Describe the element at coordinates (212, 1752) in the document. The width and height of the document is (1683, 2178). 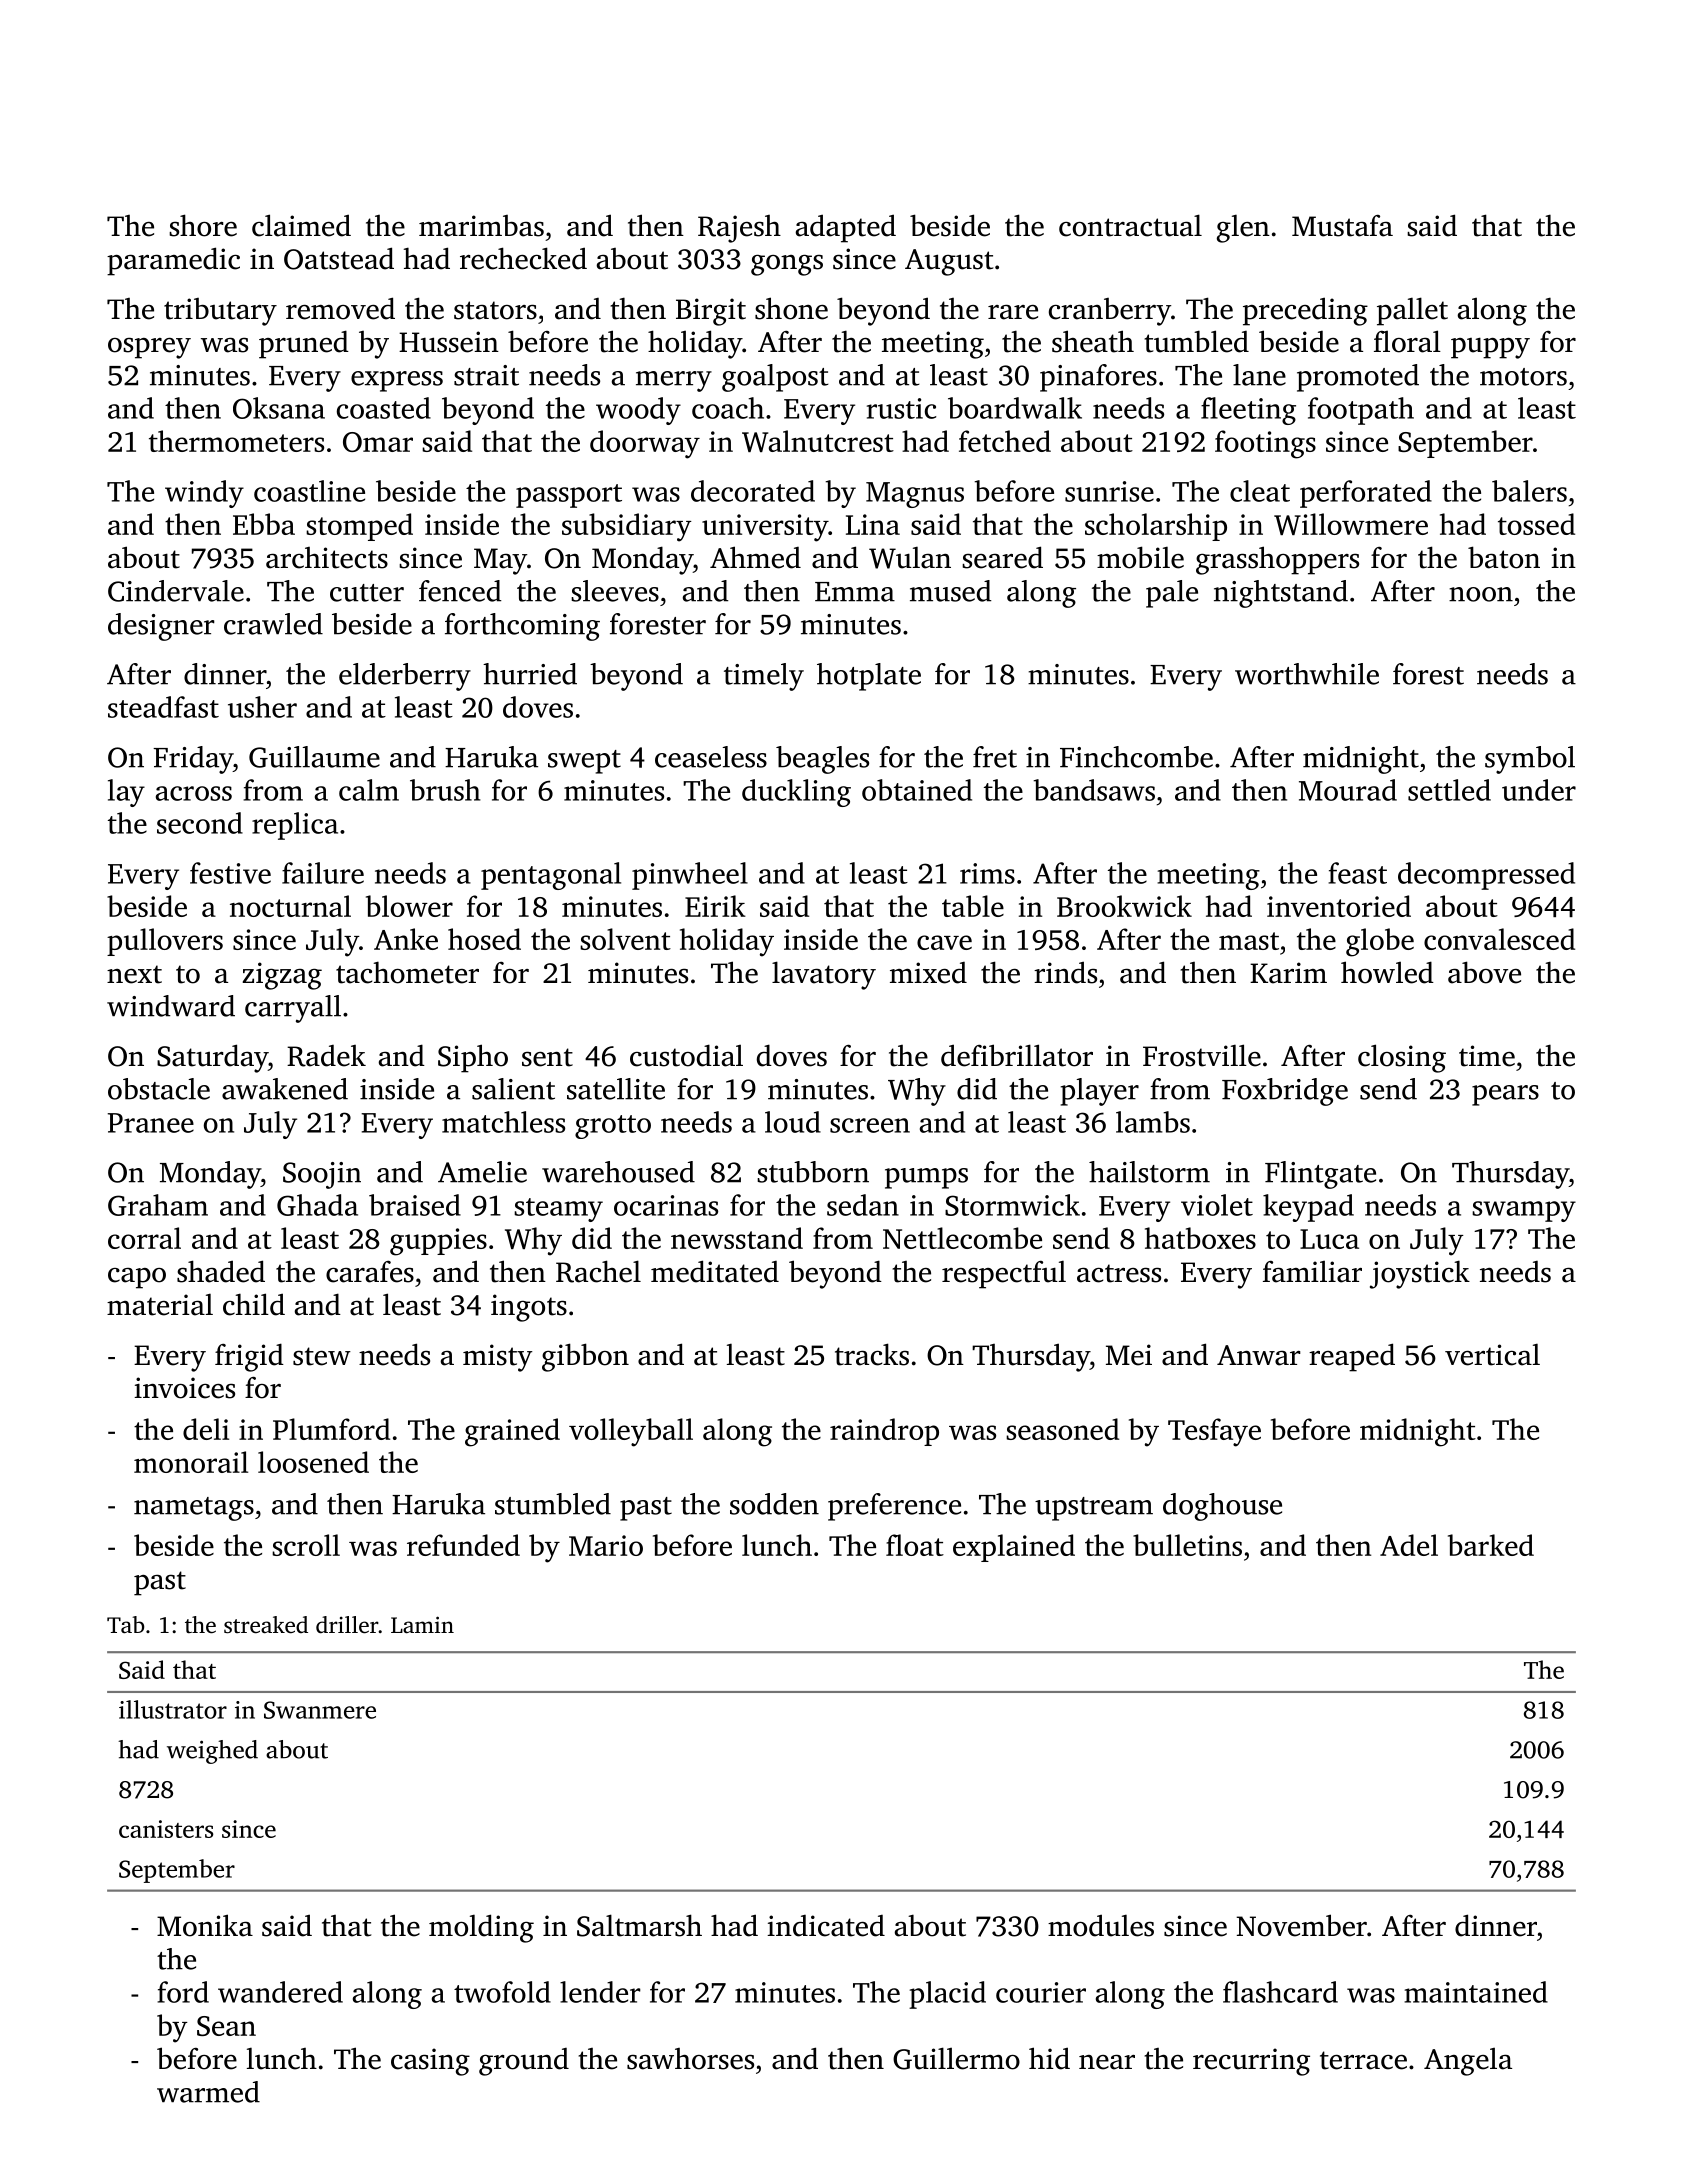
I see `weighed` at that location.
